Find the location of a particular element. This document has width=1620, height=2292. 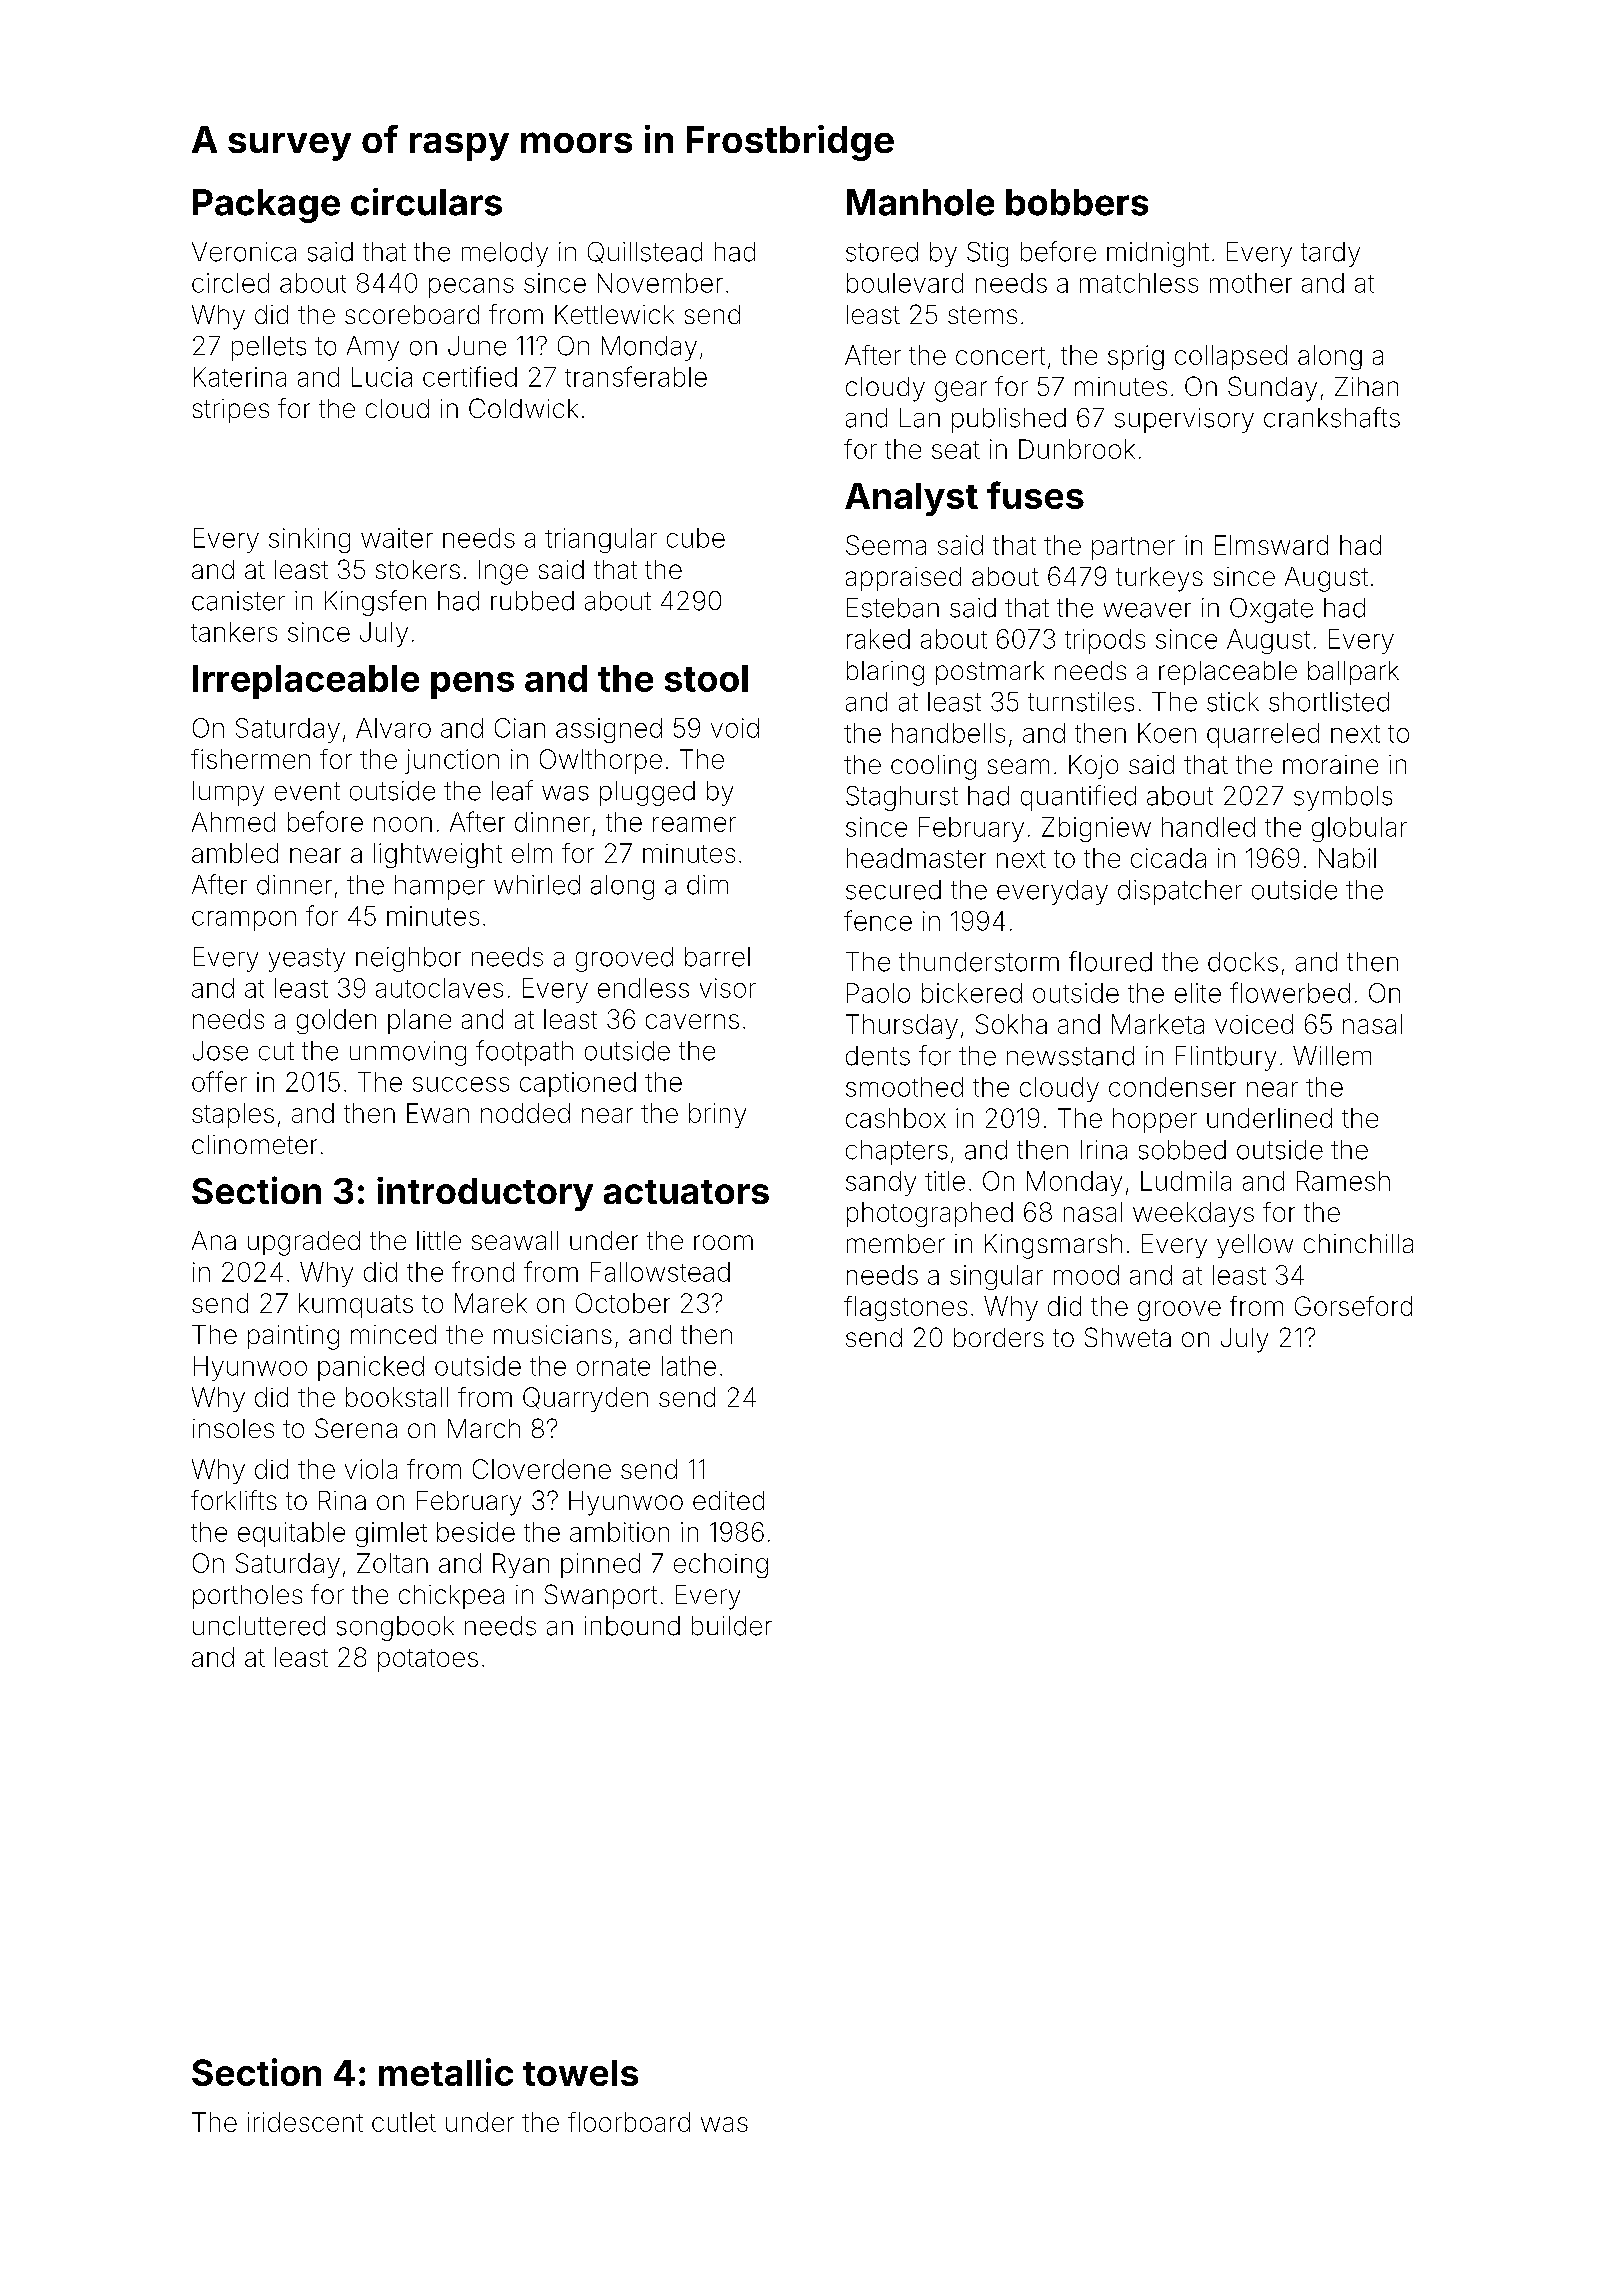

weaver is located at coordinates (1147, 610).
